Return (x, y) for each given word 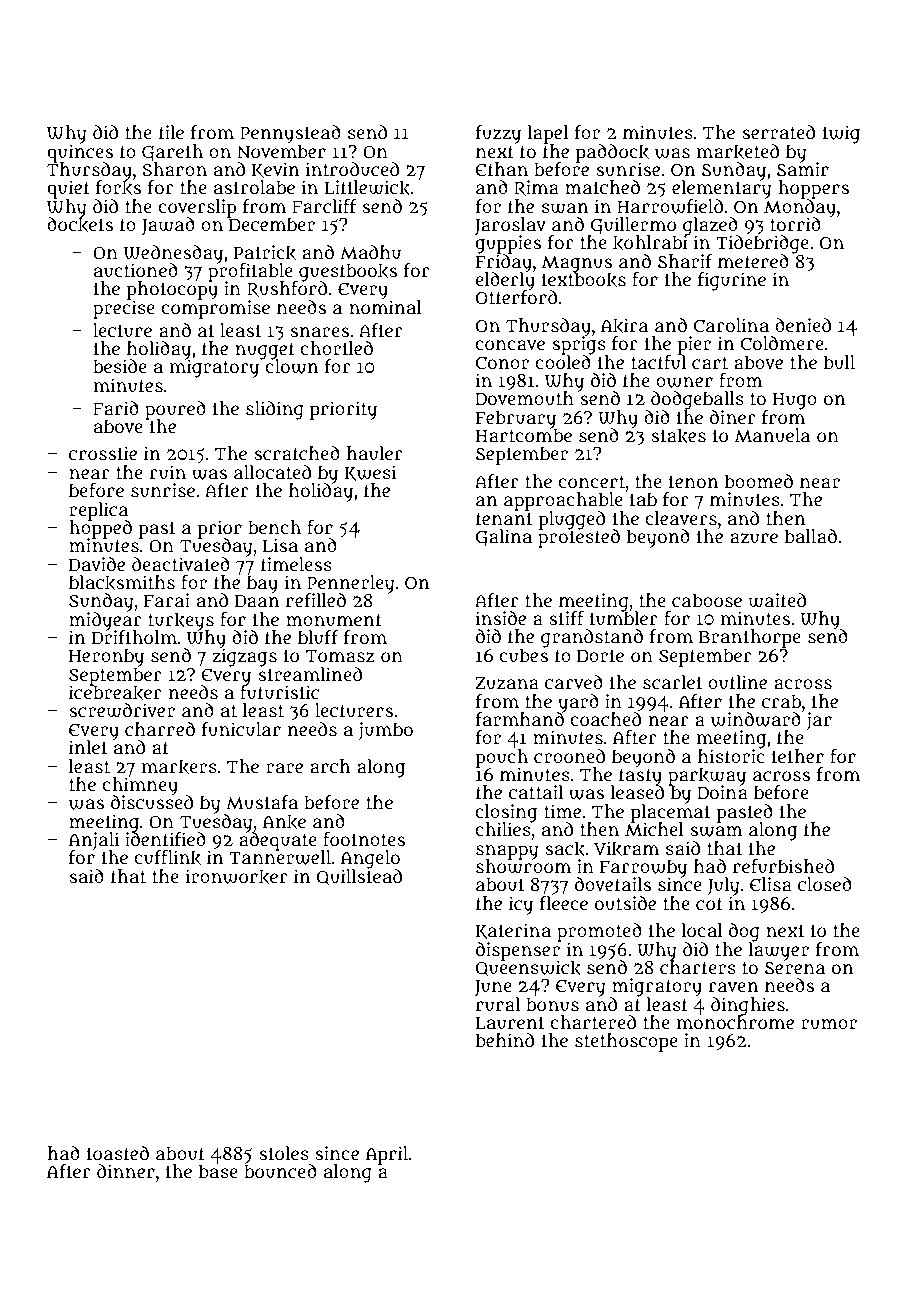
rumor (829, 1024)
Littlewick (367, 188)
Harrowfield (670, 206)
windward (756, 719)
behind (505, 1040)
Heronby (106, 657)
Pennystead (290, 134)
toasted (118, 1153)
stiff (566, 618)
